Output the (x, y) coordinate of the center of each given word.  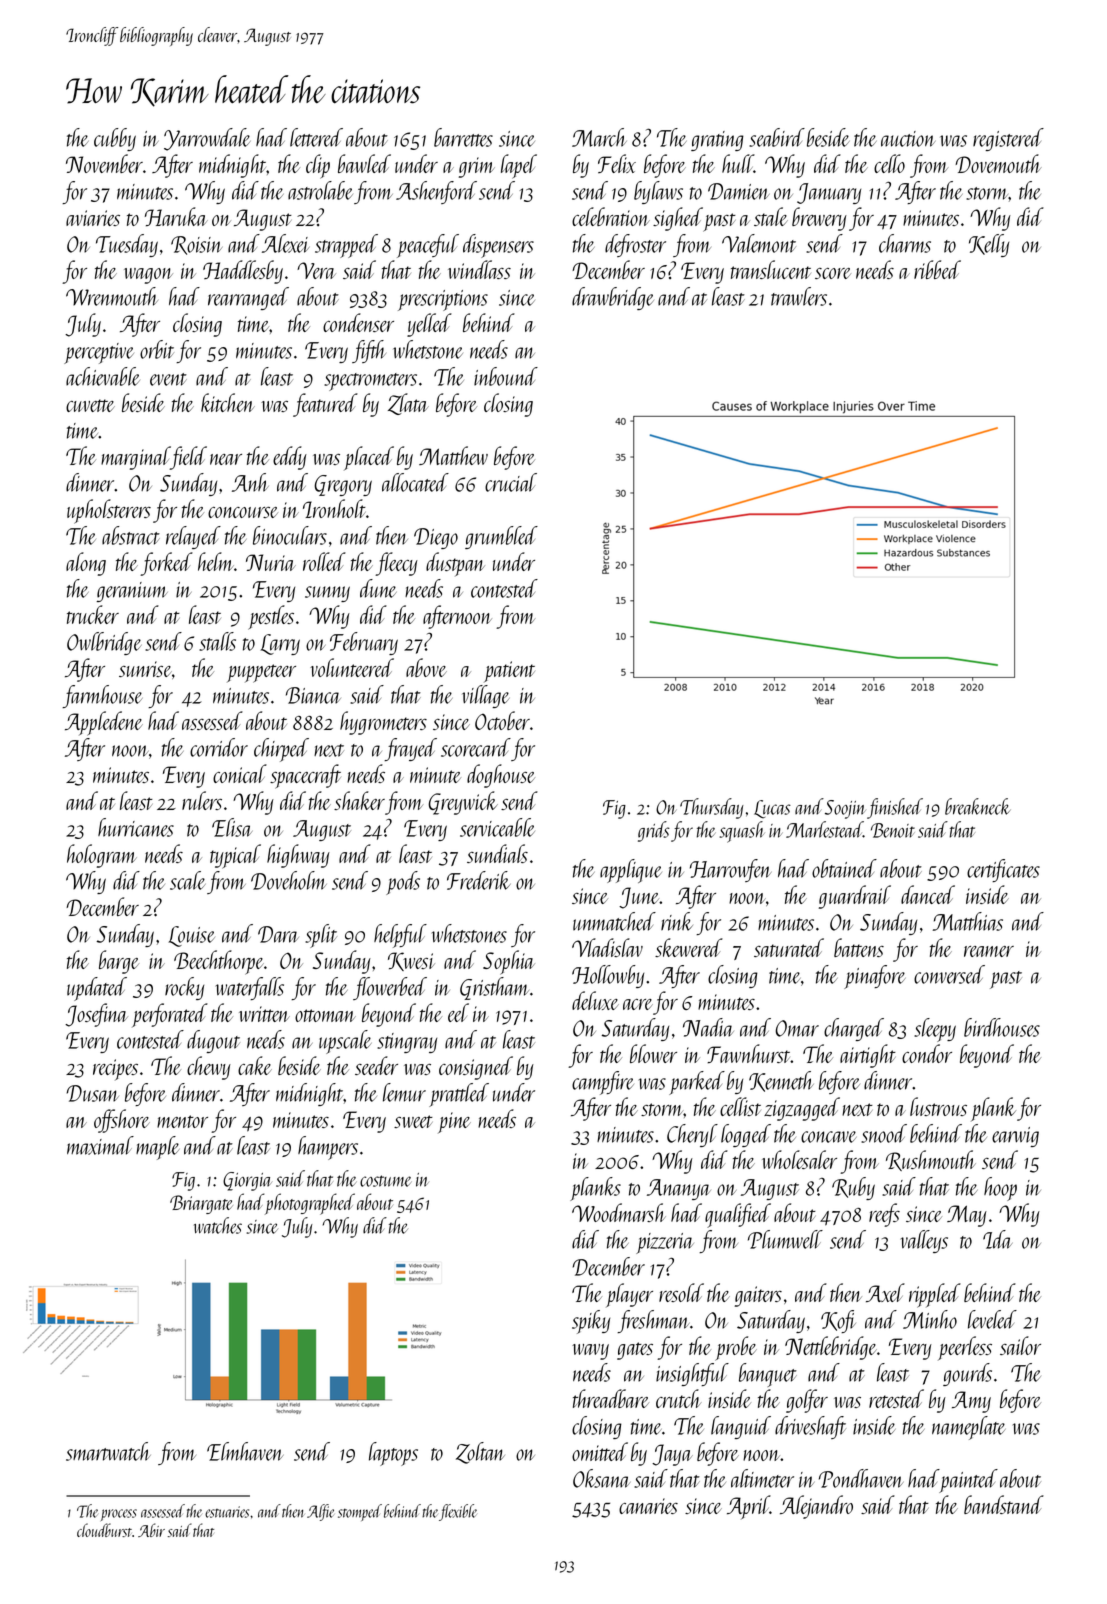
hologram (102, 856)
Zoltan (480, 1453)
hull (738, 163)
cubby (115, 139)
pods (403, 883)
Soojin (845, 809)
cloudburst (104, 1530)
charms (905, 243)
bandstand (1004, 1504)
